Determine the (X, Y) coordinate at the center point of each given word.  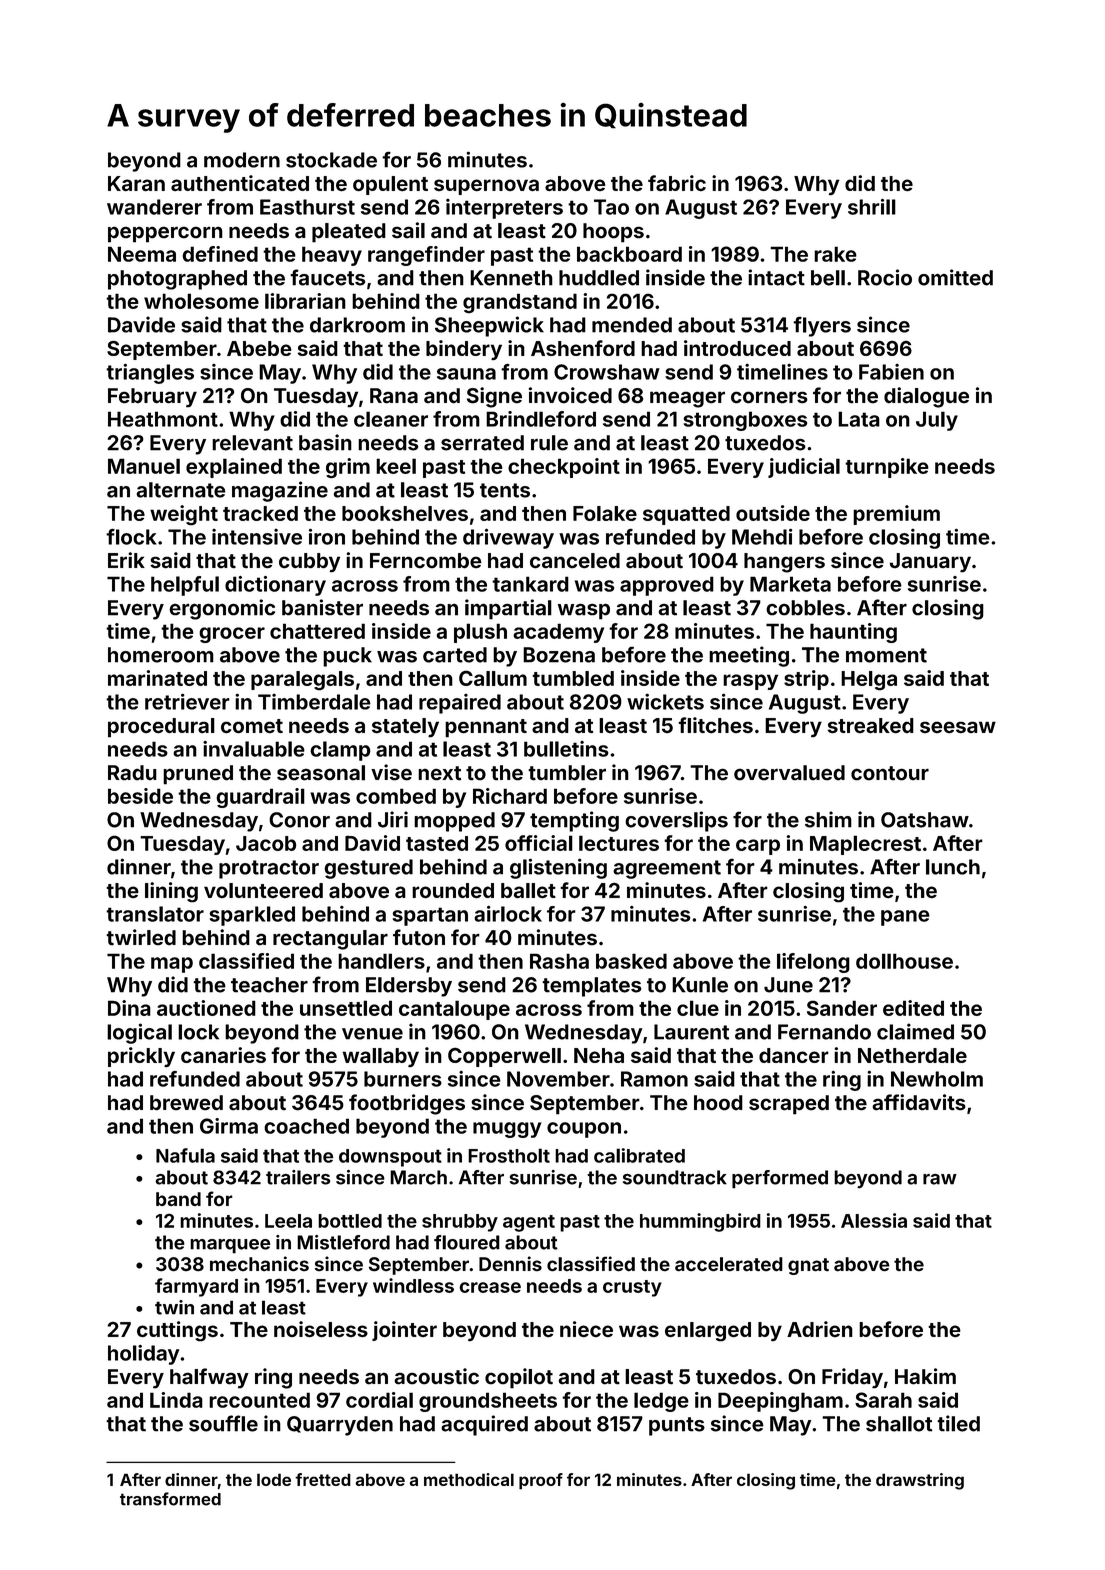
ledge (661, 1402)
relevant (252, 443)
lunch (953, 867)
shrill (872, 207)
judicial (804, 468)
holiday (143, 1355)
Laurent (691, 1032)
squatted (686, 515)
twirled (141, 937)
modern (242, 160)
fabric (677, 183)
